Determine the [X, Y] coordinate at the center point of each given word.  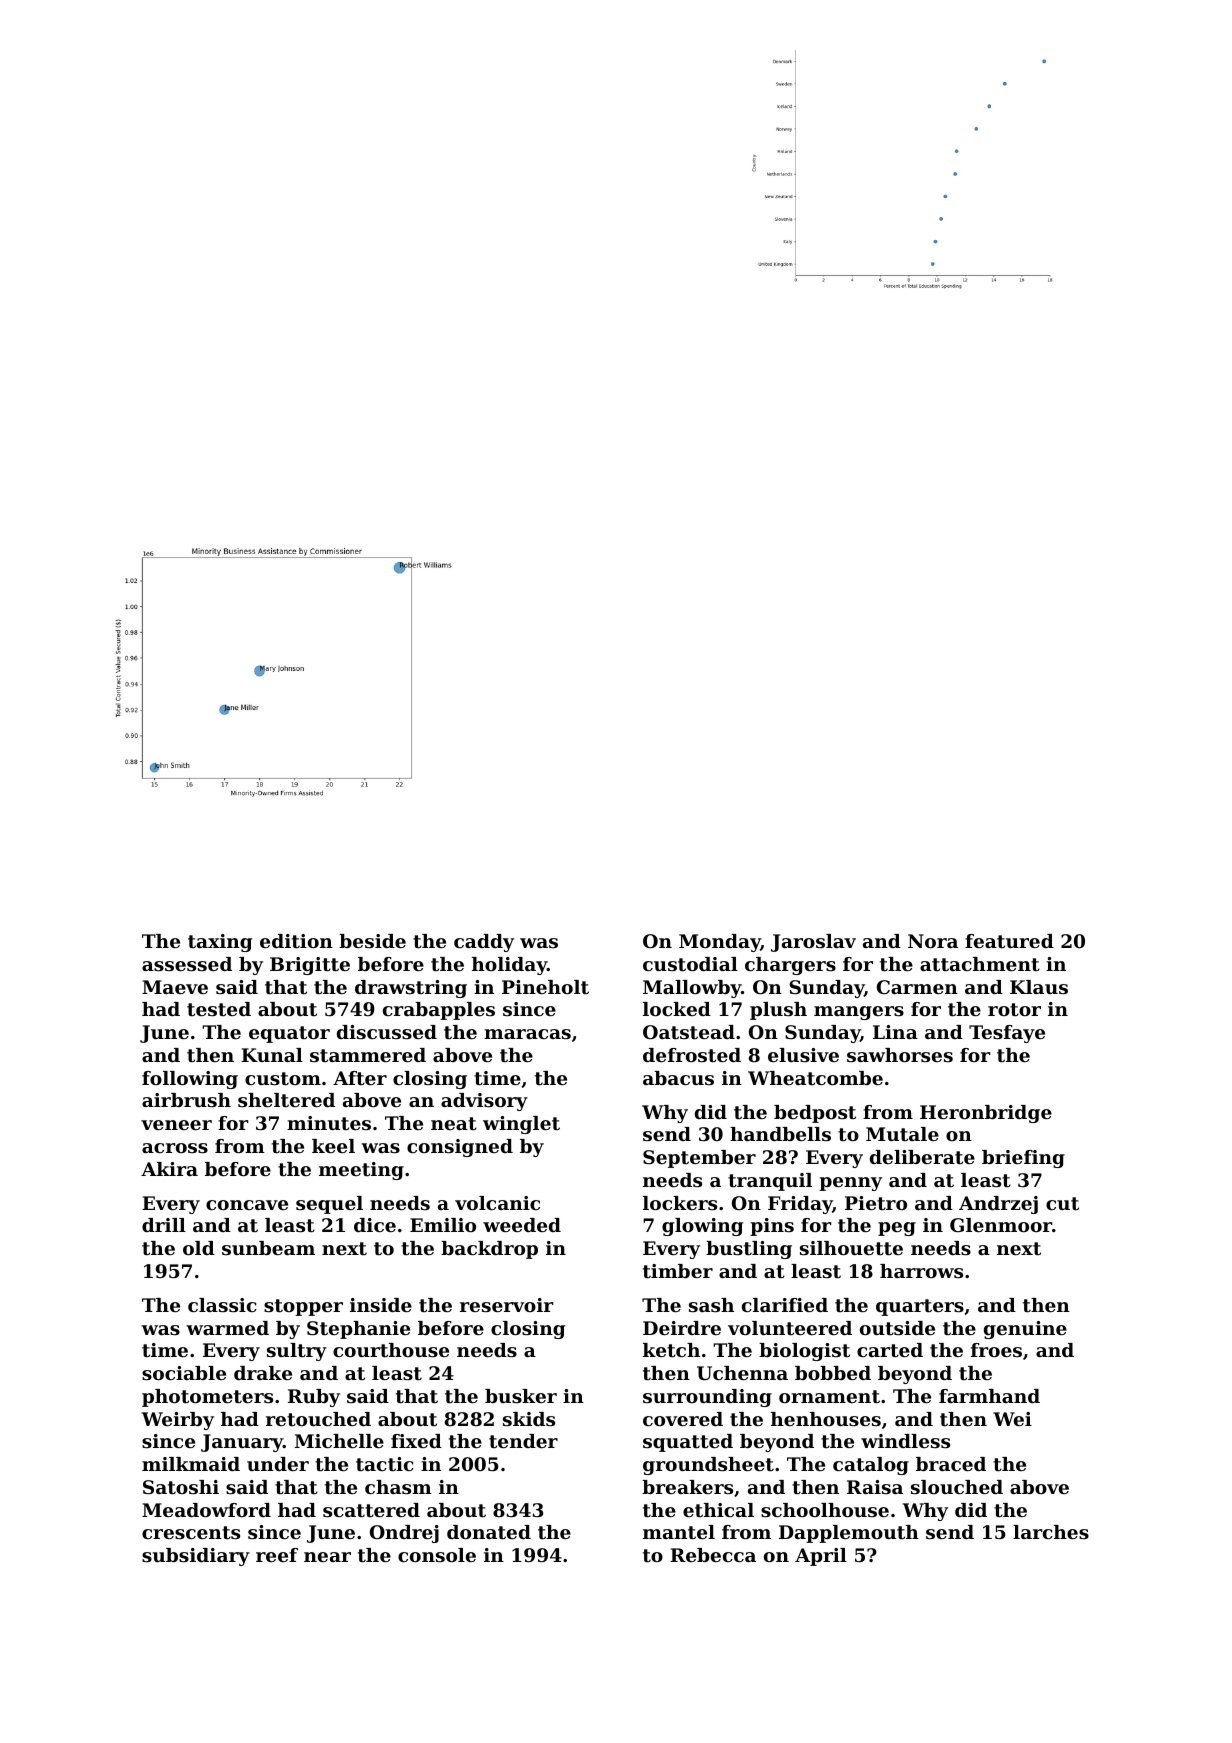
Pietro [876, 1203]
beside [372, 941]
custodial [690, 964]
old [199, 1248]
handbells [780, 1134]
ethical [718, 1510]
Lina [895, 1032]
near [327, 1557]
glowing [702, 1227]
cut [1062, 1203]
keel [333, 1146]
